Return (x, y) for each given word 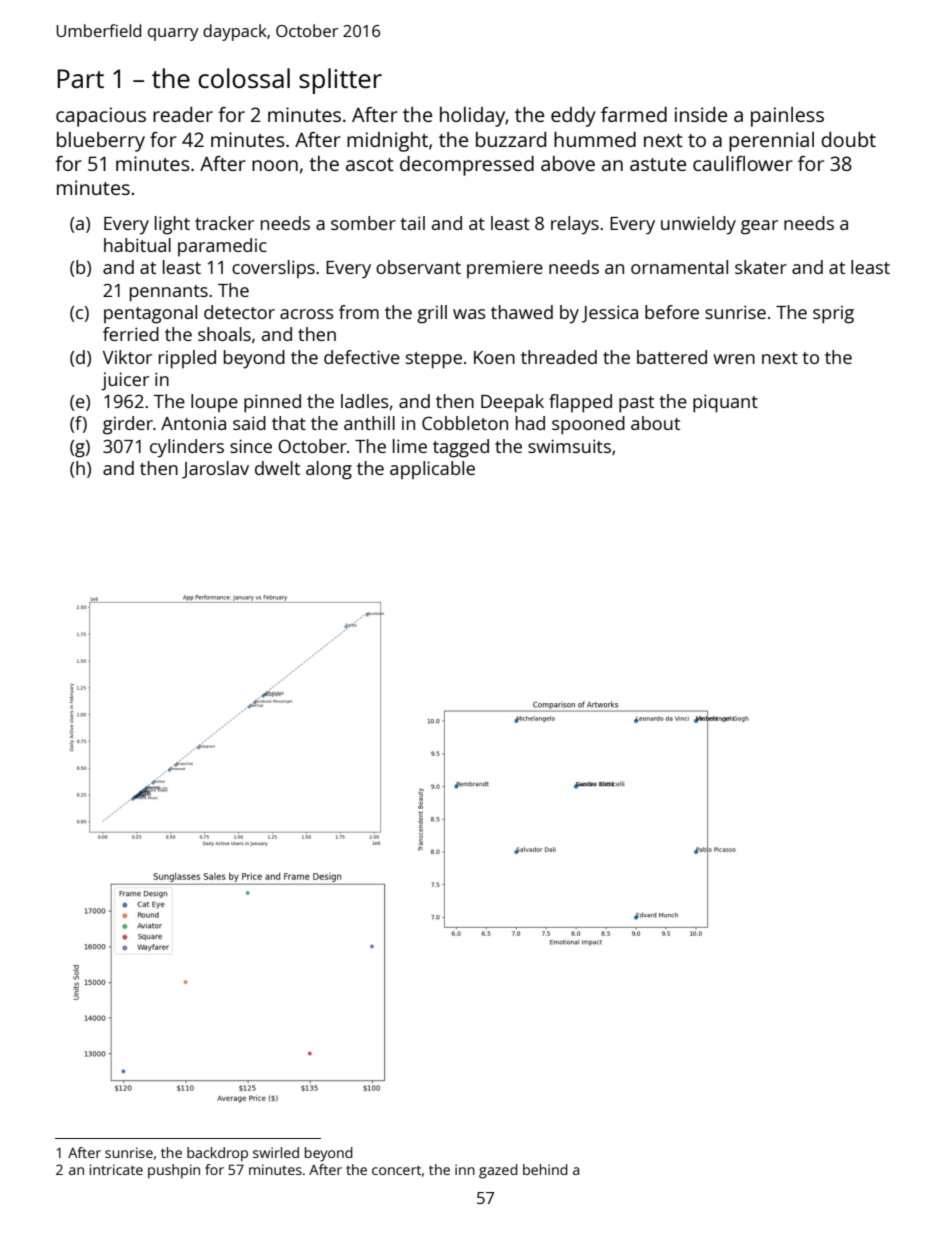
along (329, 470)
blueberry (101, 142)
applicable (432, 470)
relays (575, 225)
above (568, 163)
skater (761, 267)
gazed (498, 1171)
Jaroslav (215, 470)
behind (545, 1169)
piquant (725, 403)
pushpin (174, 1171)
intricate (116, 1169)
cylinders (187, 448)
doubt (848, 139)
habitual (137, 245)
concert (396, 1170)
